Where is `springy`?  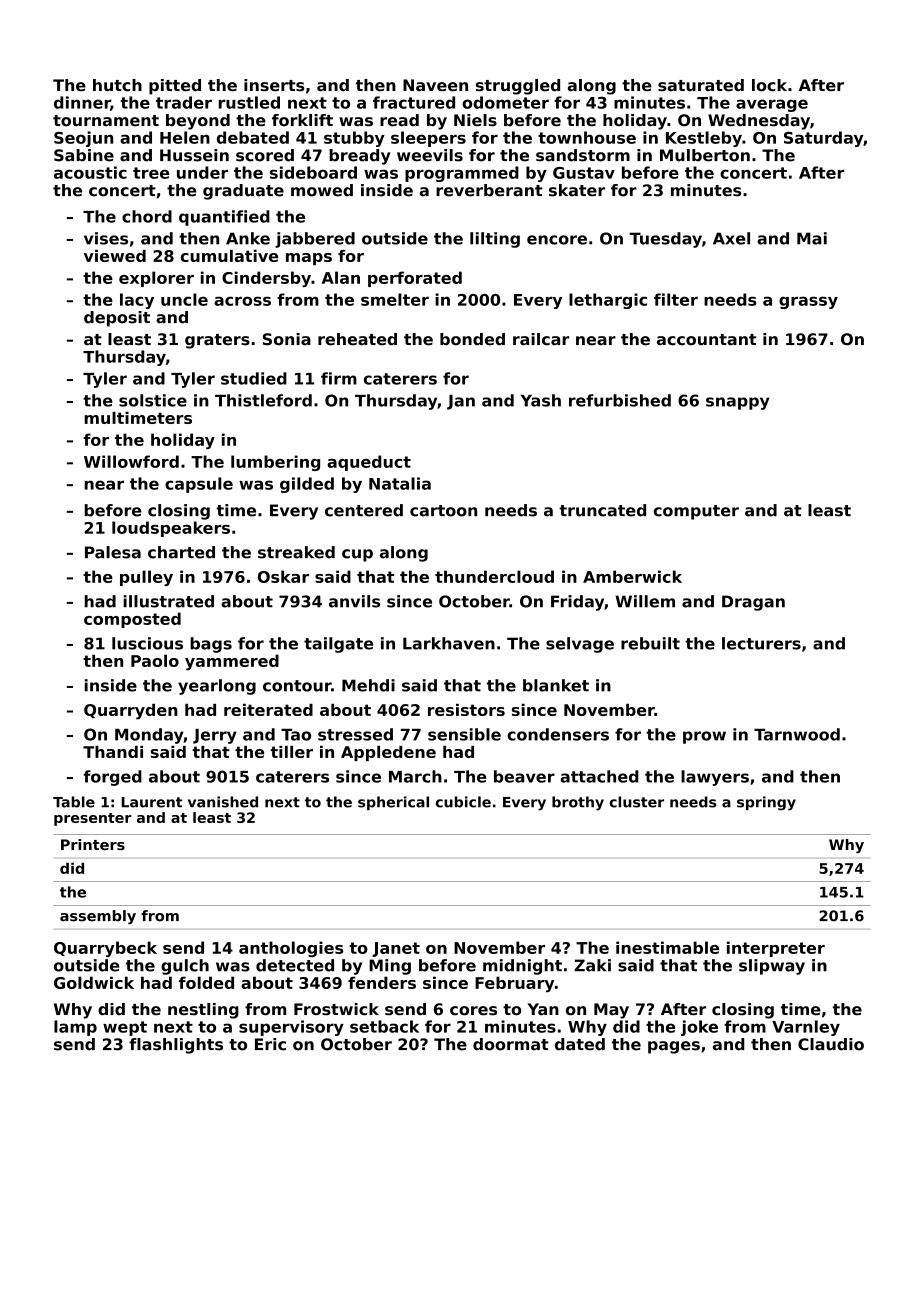 springy is located at coordinates (766, 803).
